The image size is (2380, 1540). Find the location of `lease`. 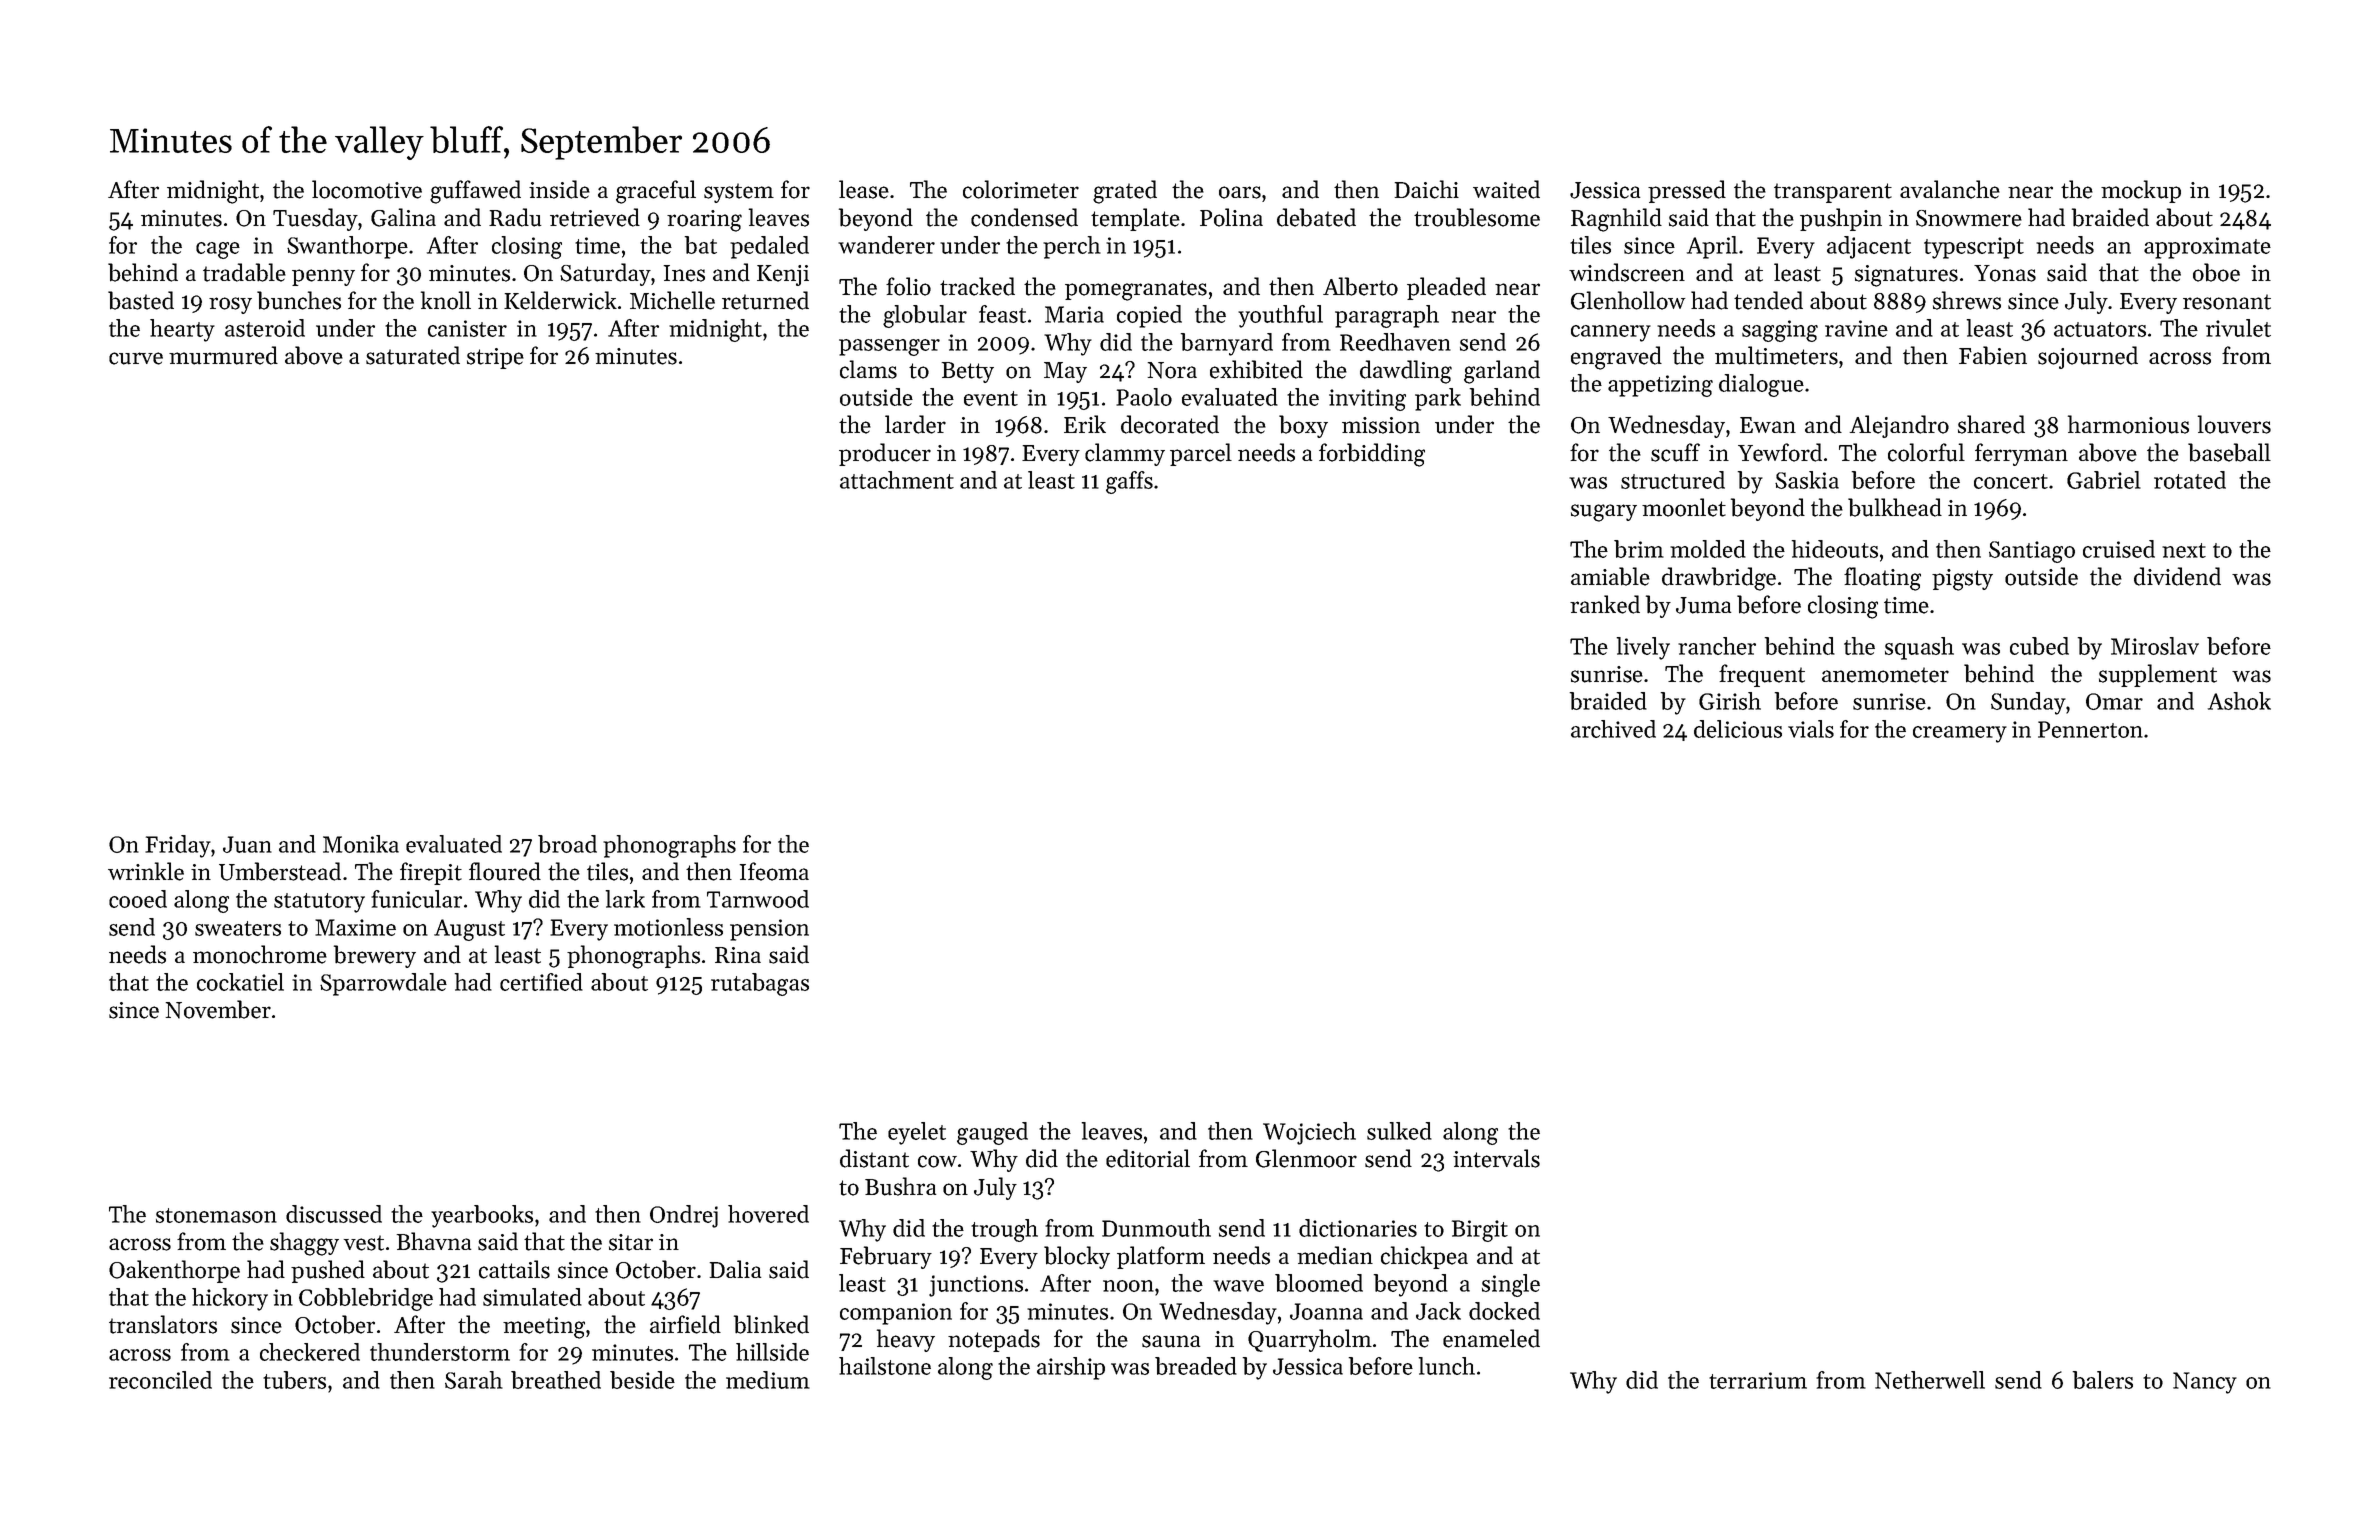

lease is located at coordinates (864, 189).
